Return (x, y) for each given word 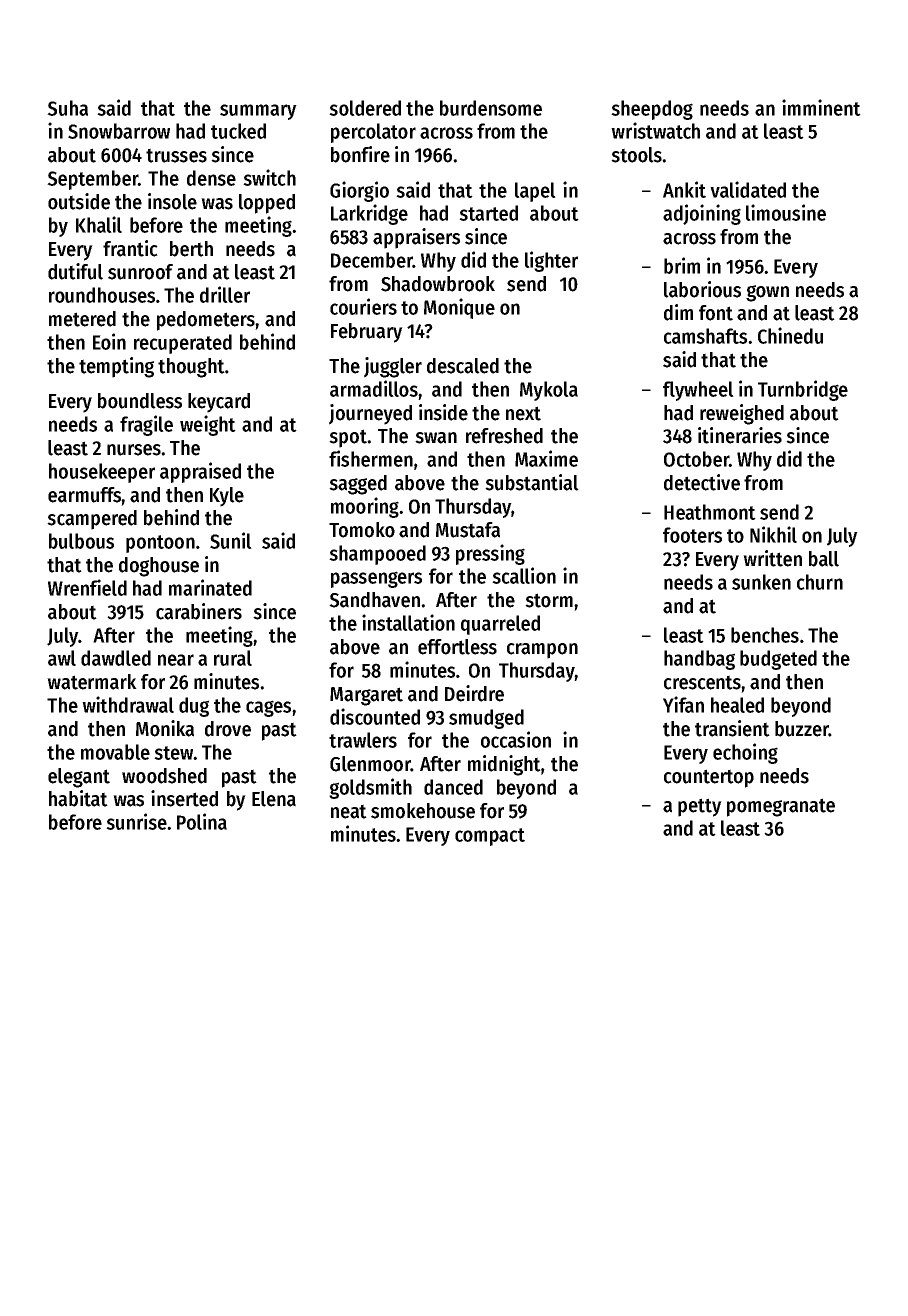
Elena (274, 799)
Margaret (366, 696)
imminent (821, 107)
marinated (210, 587)
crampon (542, 651)
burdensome (491, 108)
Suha (67, 108)
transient (732, 728)
